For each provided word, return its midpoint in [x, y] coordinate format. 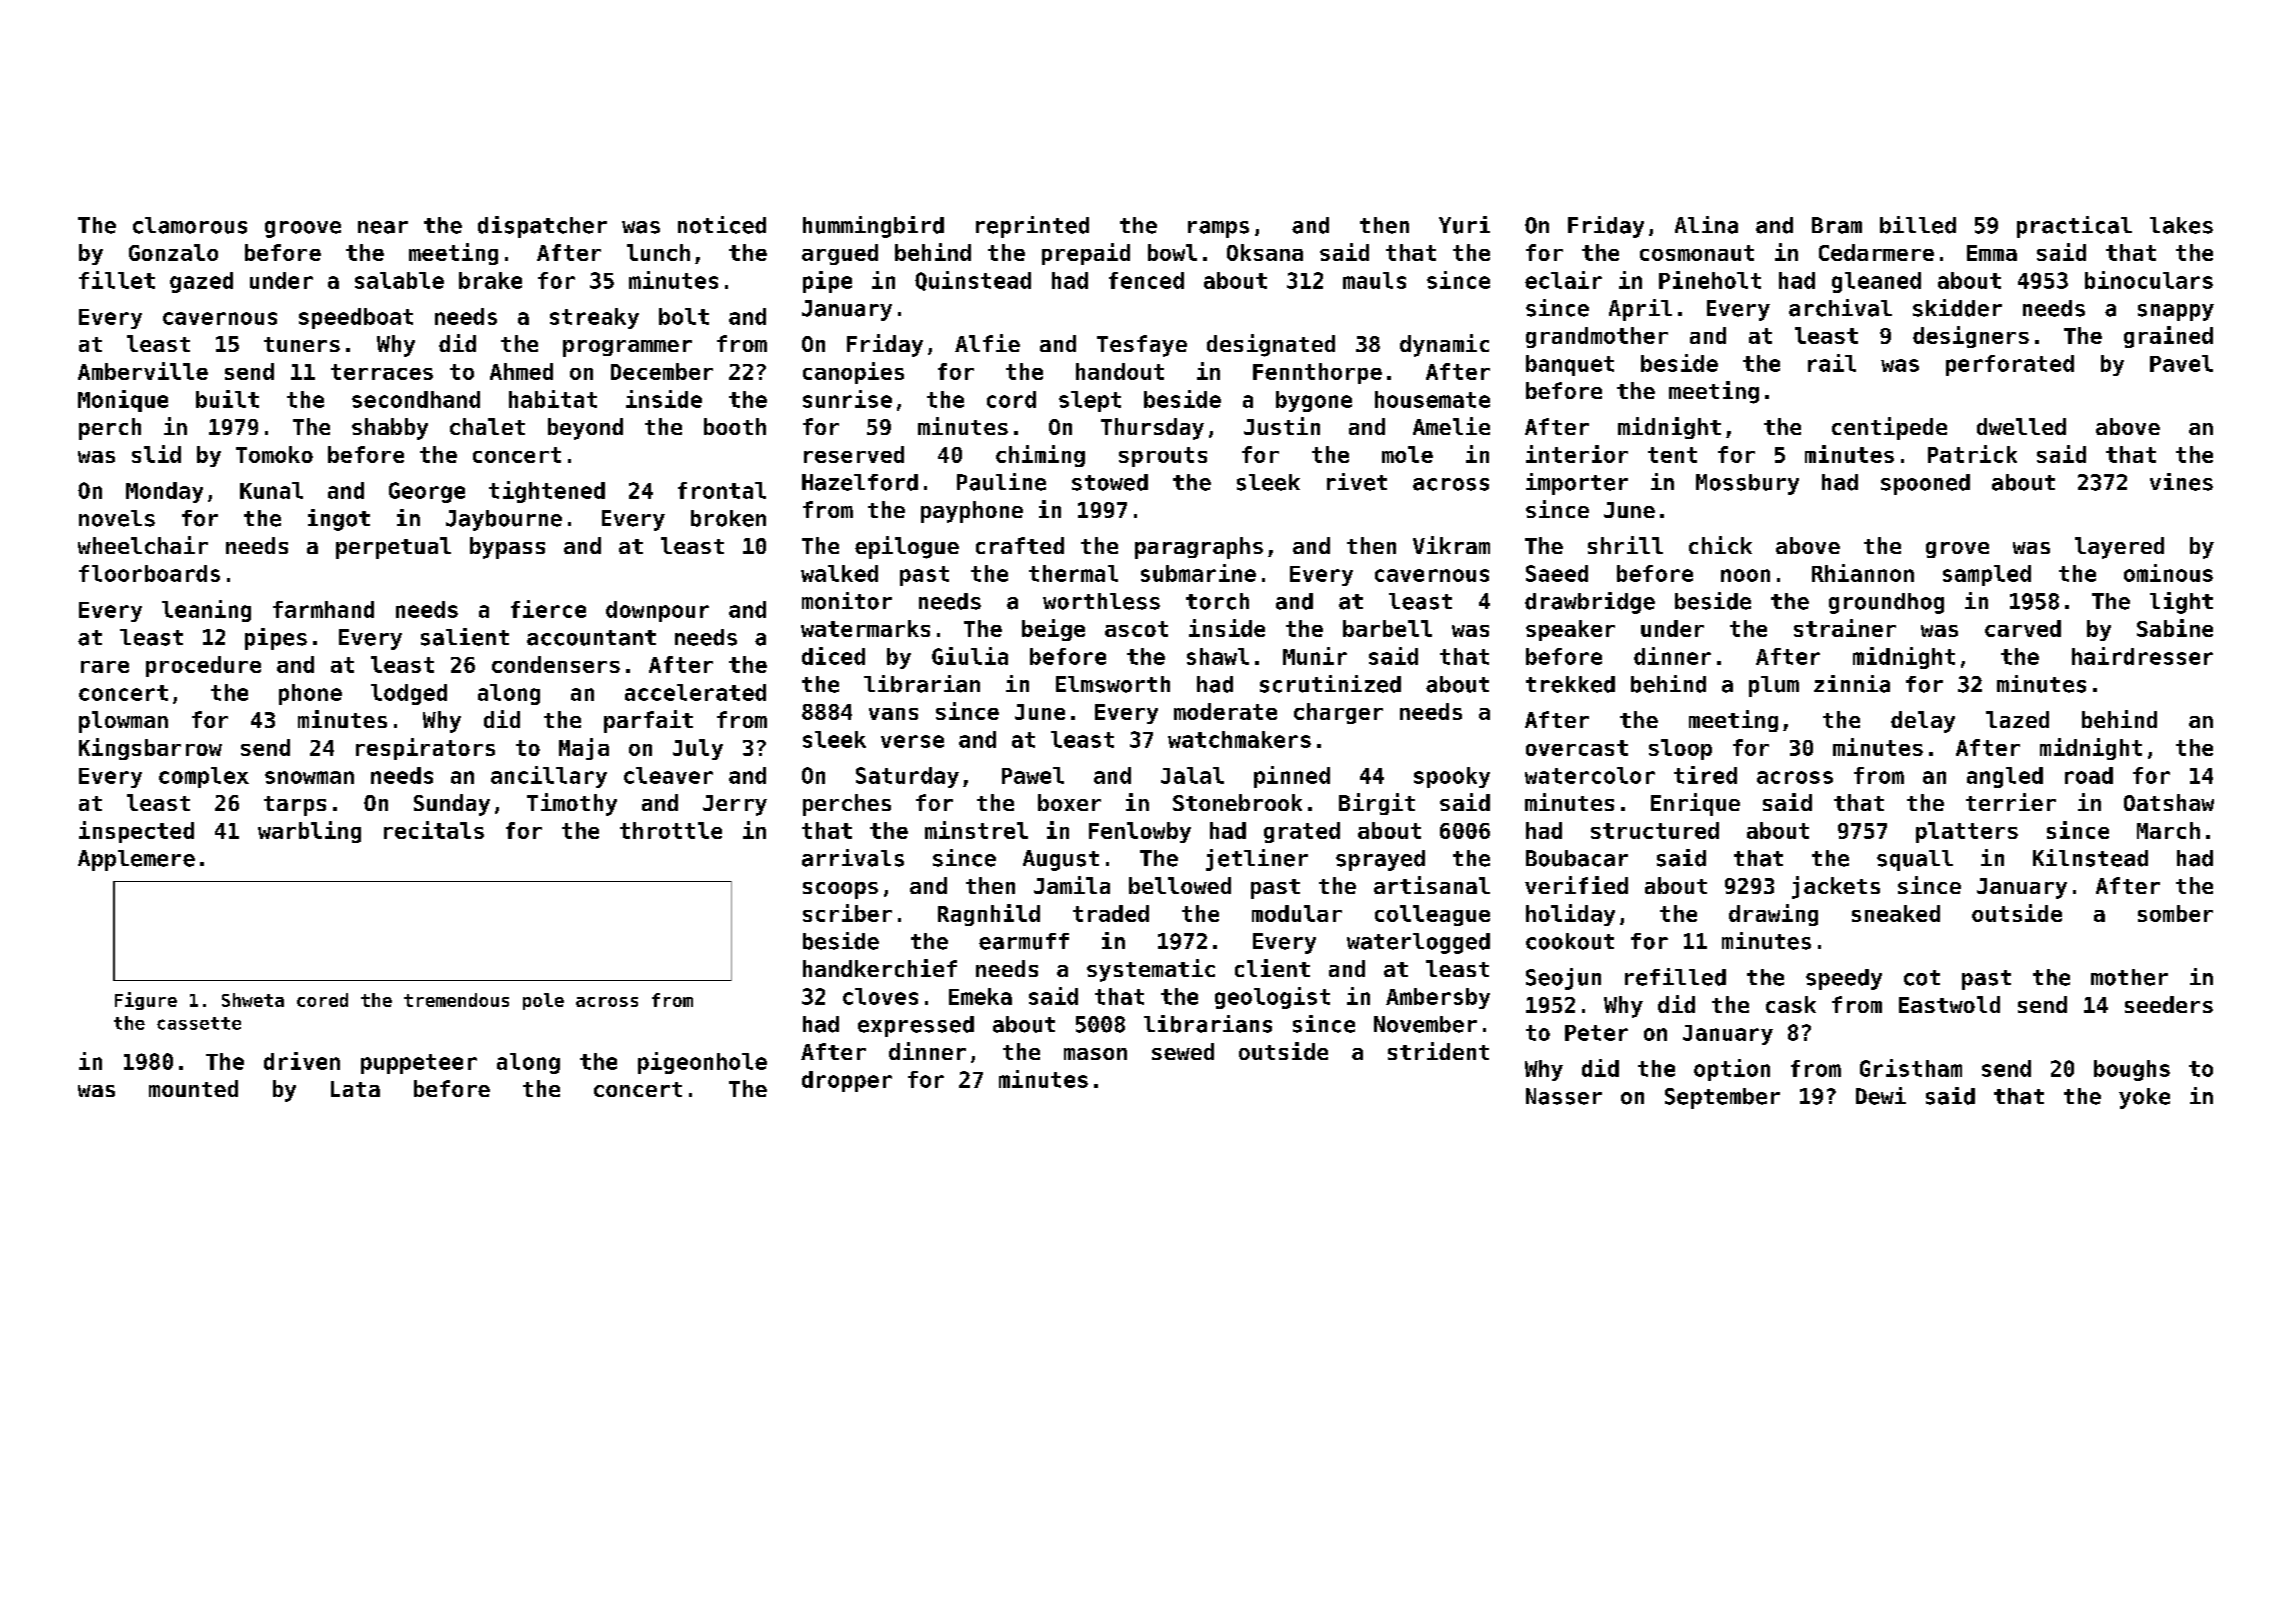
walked [839, 573]
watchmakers [1239, 739]
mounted [193, 1088]
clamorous [190, 225]
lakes [2181, 225]
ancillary [549, 777]
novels [117, 518]
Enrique [1695, 804]
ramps [1218, 229]
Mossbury [1747, 484]
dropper [847, 1081]
